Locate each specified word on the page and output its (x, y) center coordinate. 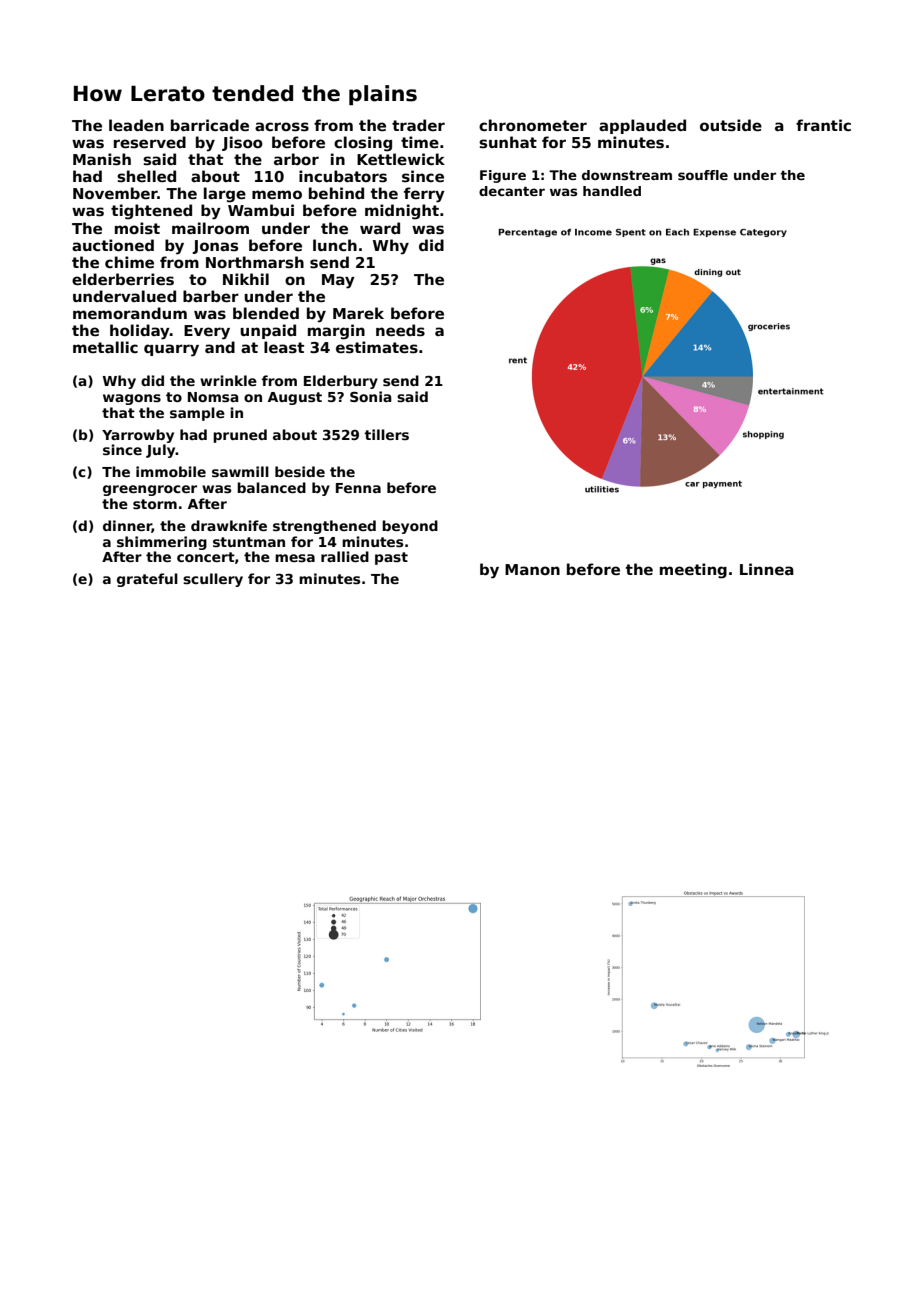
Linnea (767, 569)
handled (612, 191)
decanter (512, 191)
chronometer (533, 125)
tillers (387, 434)
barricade (210, 125)
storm (155, 504)
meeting (693, 571)
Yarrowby (138, 436)
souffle (703, 175)
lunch (335, 245)
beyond (410, 527)
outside (731, 125)
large (225, 195)
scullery (213, 580)
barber (211, 296)
